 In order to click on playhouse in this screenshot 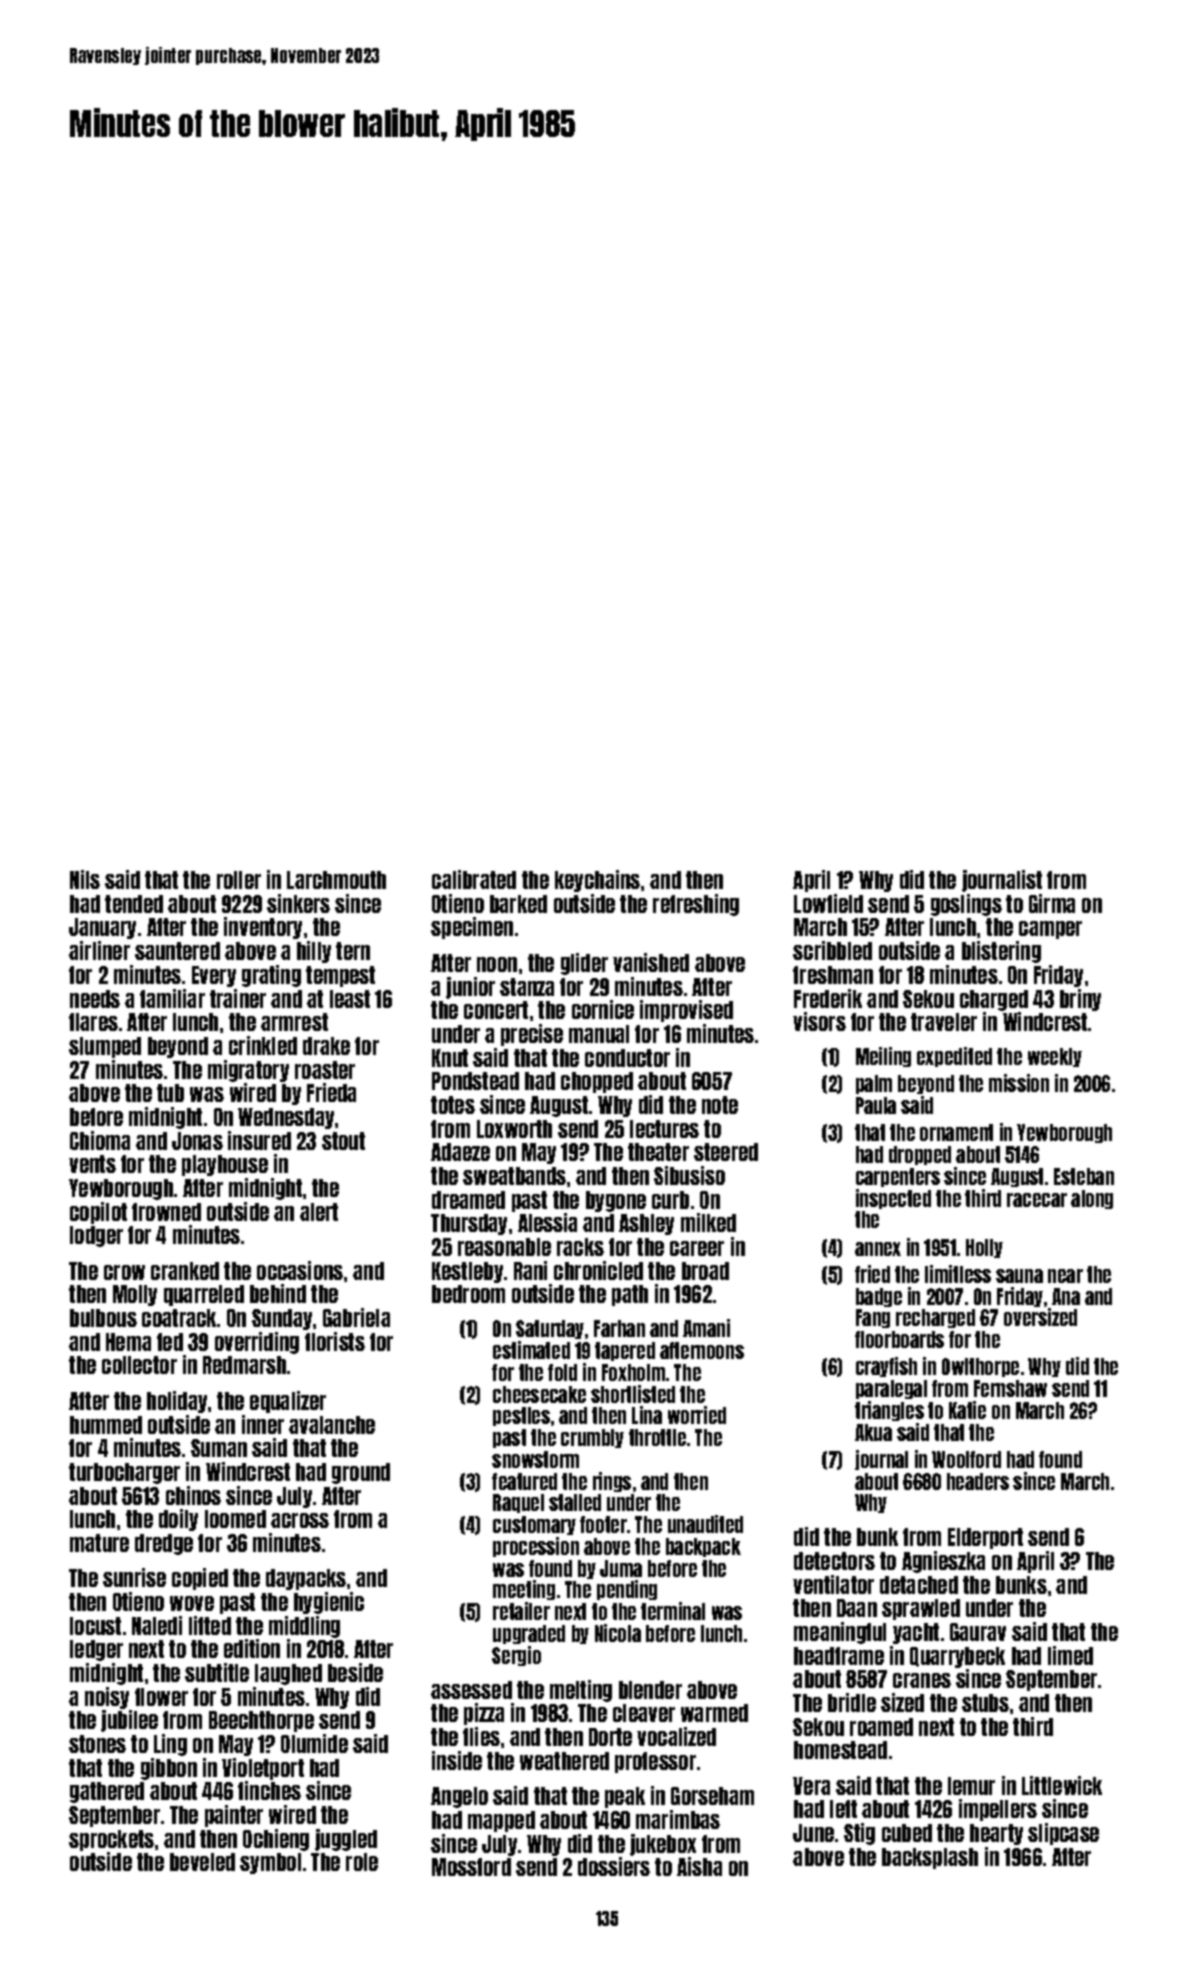, I will do `click(225, 1165)`.
